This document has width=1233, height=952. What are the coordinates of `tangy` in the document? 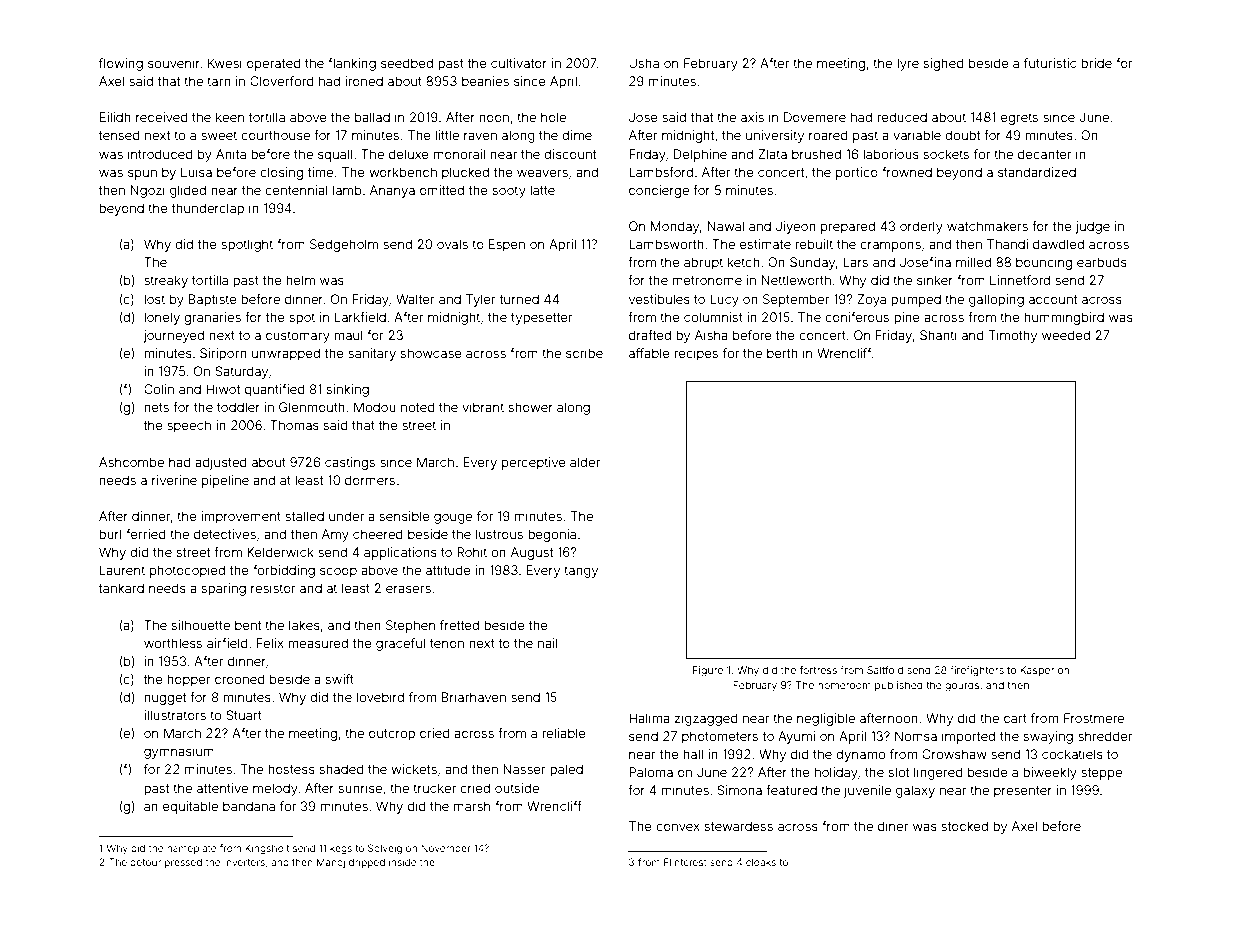 It's located at (581, 572).
